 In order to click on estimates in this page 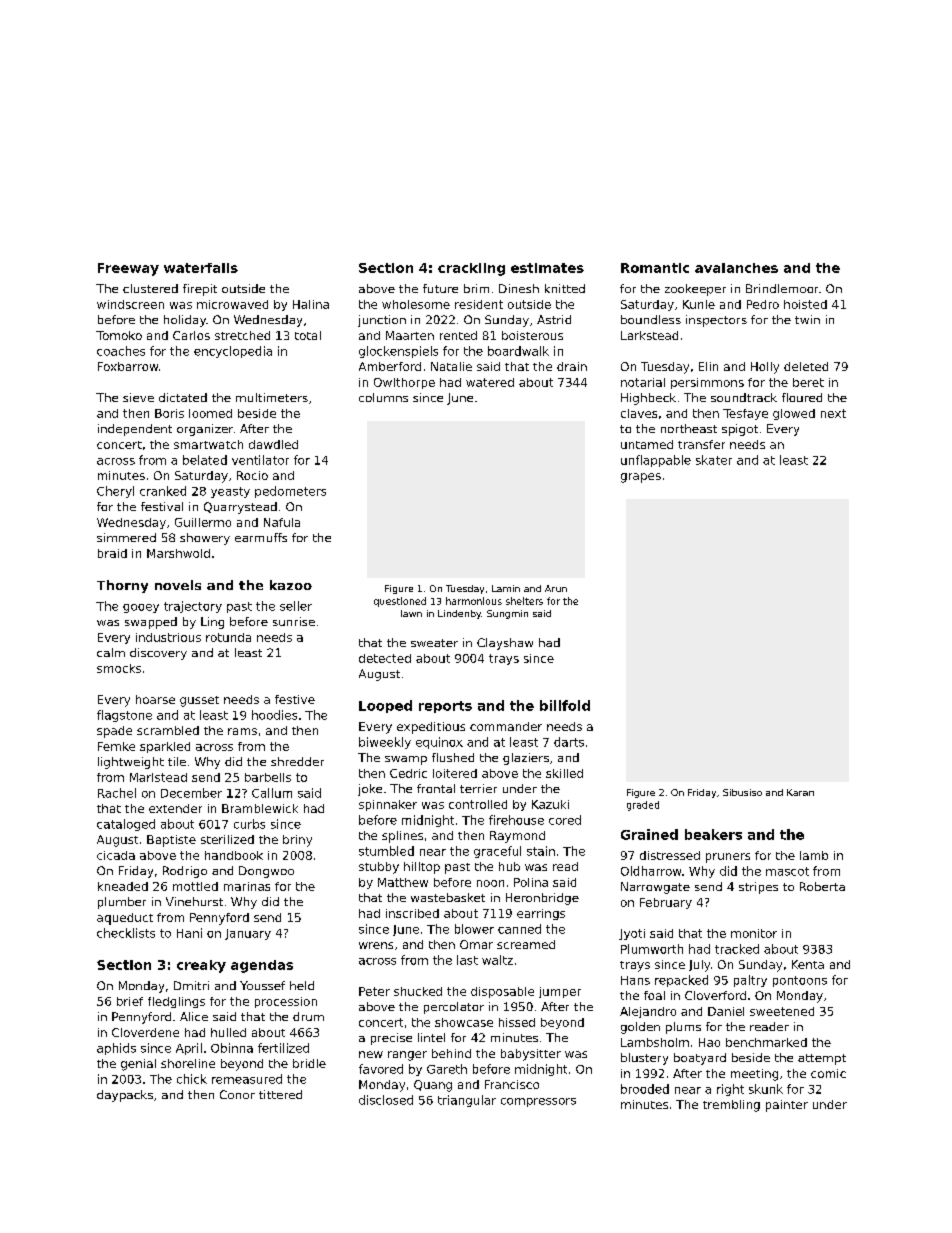, I will do `click(547, 268)`.
